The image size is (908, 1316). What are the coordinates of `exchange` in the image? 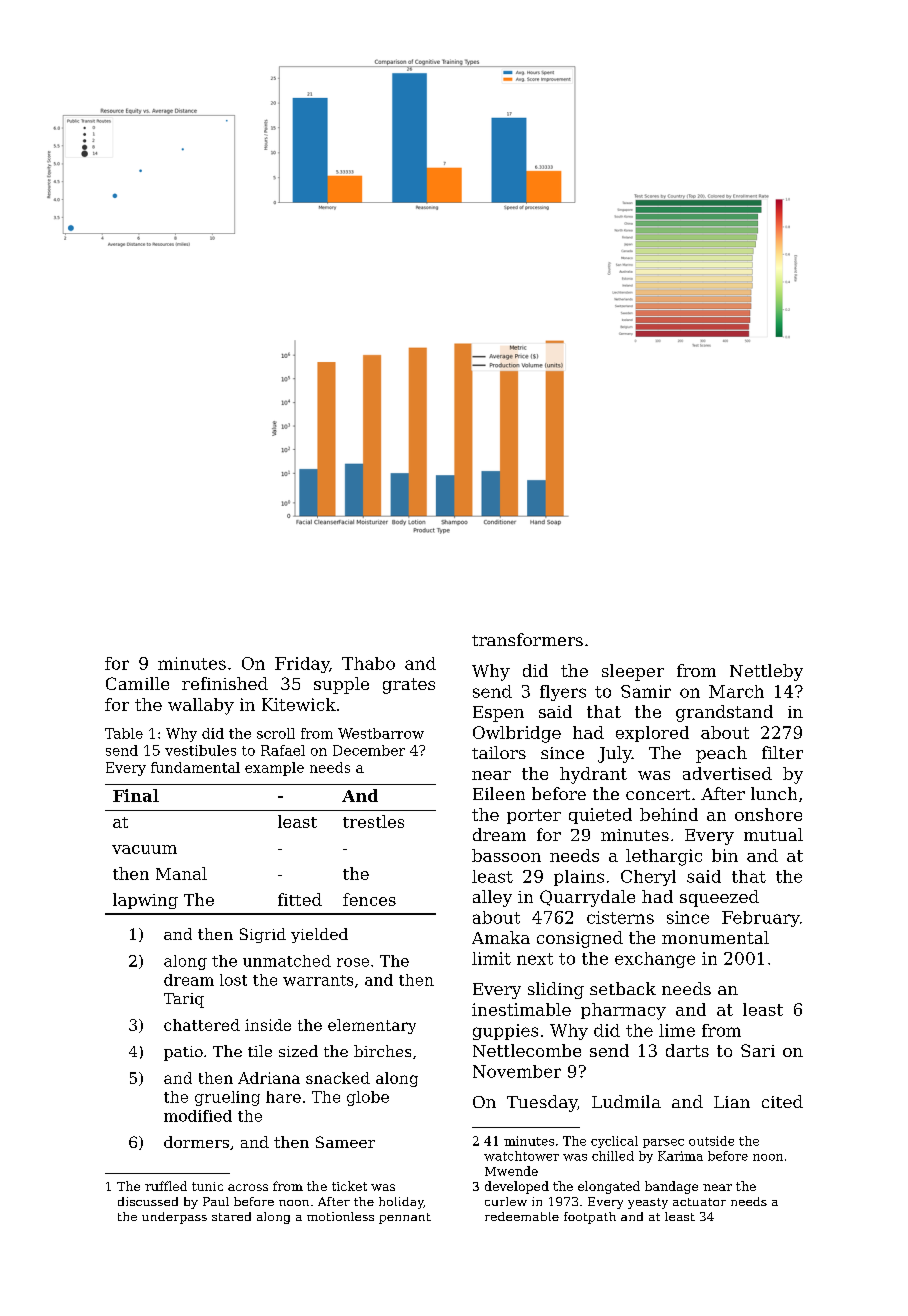 It's located at (655, 960).
